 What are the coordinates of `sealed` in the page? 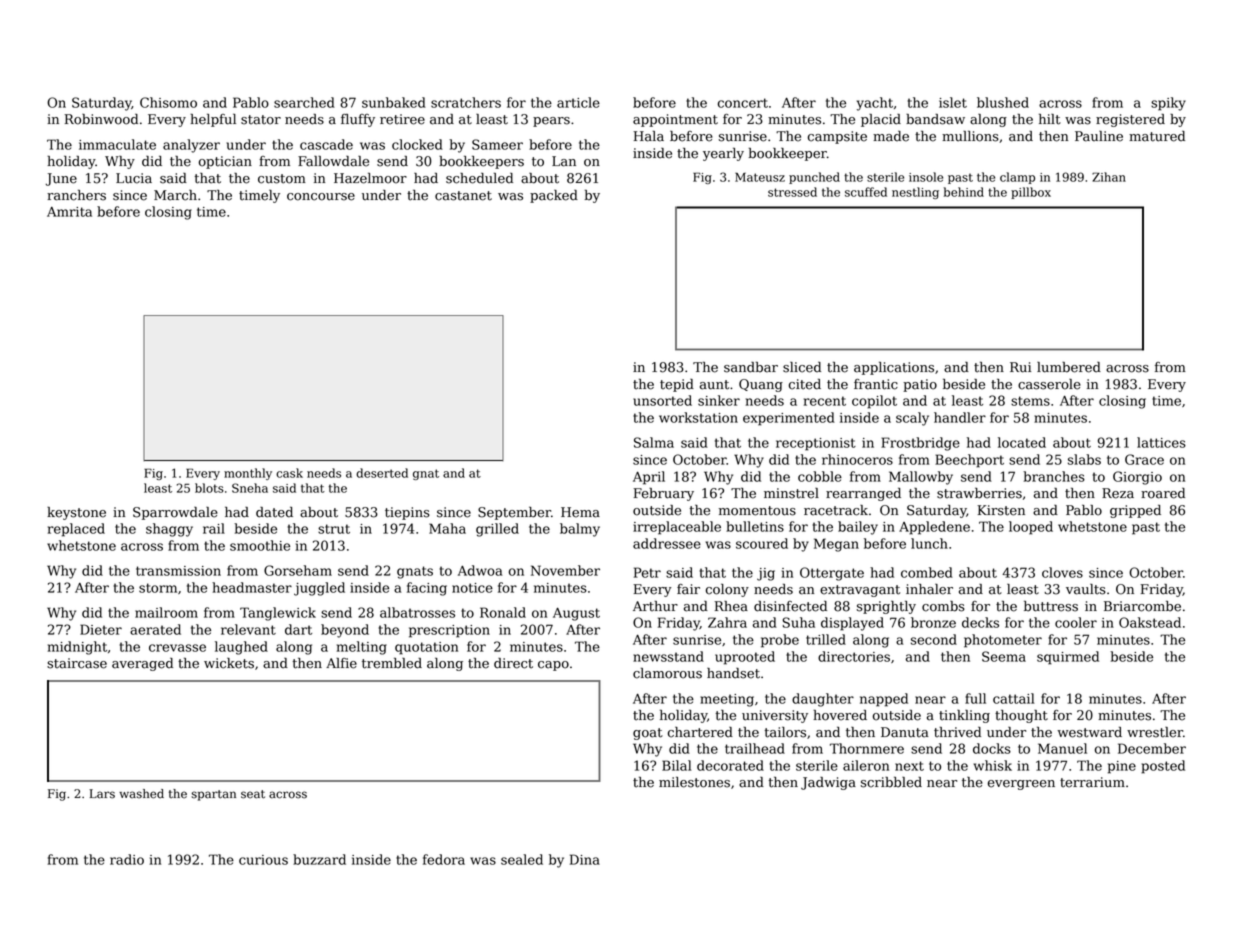 It's located at (522, 859).
